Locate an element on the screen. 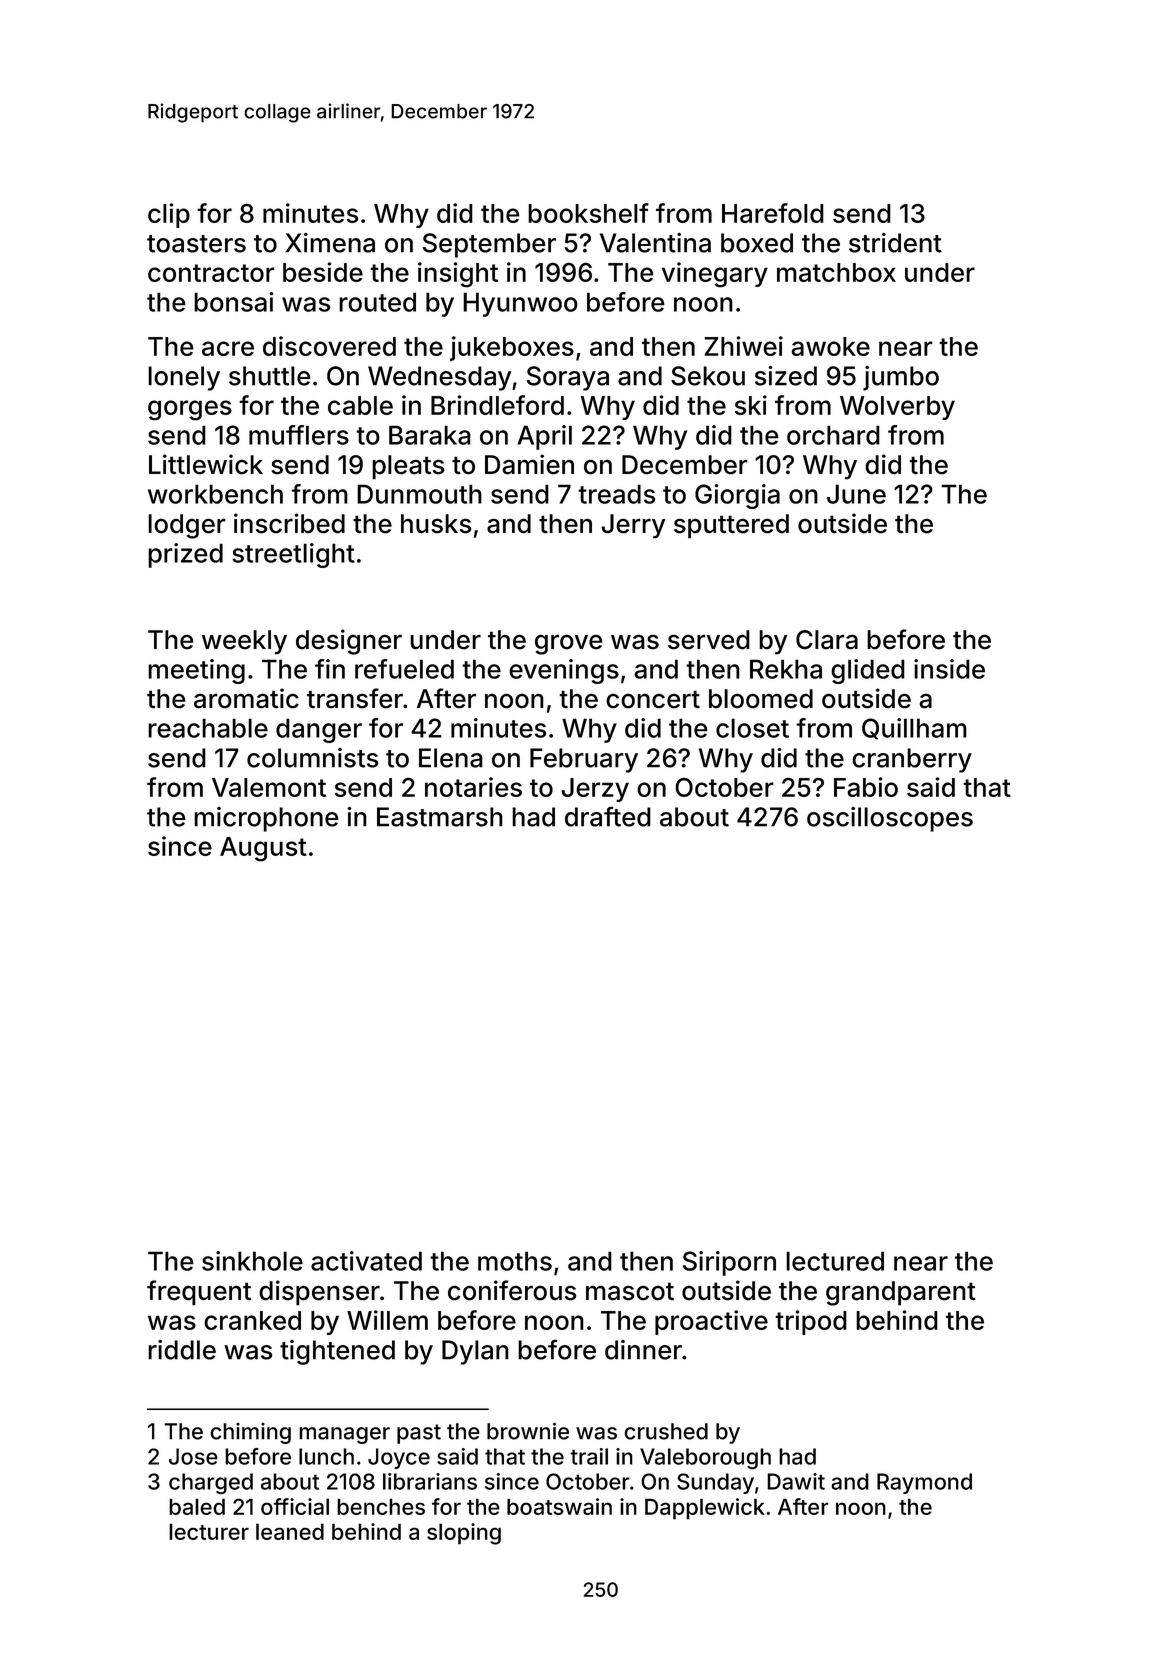 The image size is (1165, 1654). Jerry is located at coordinates (633, 526).
